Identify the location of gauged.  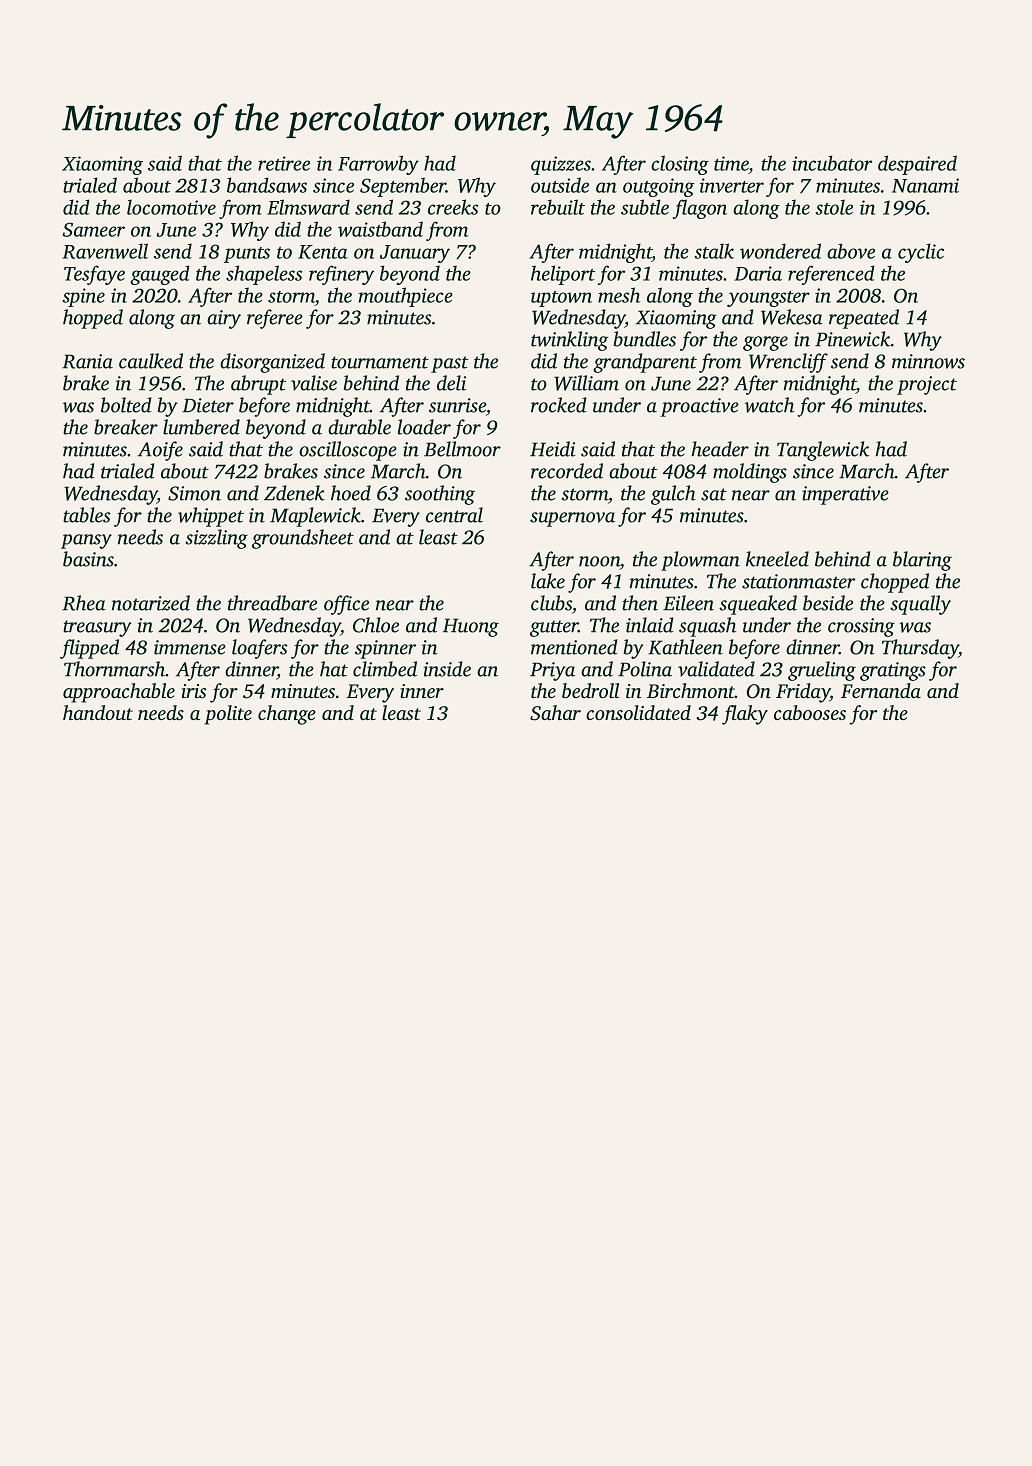
(160, 275).
